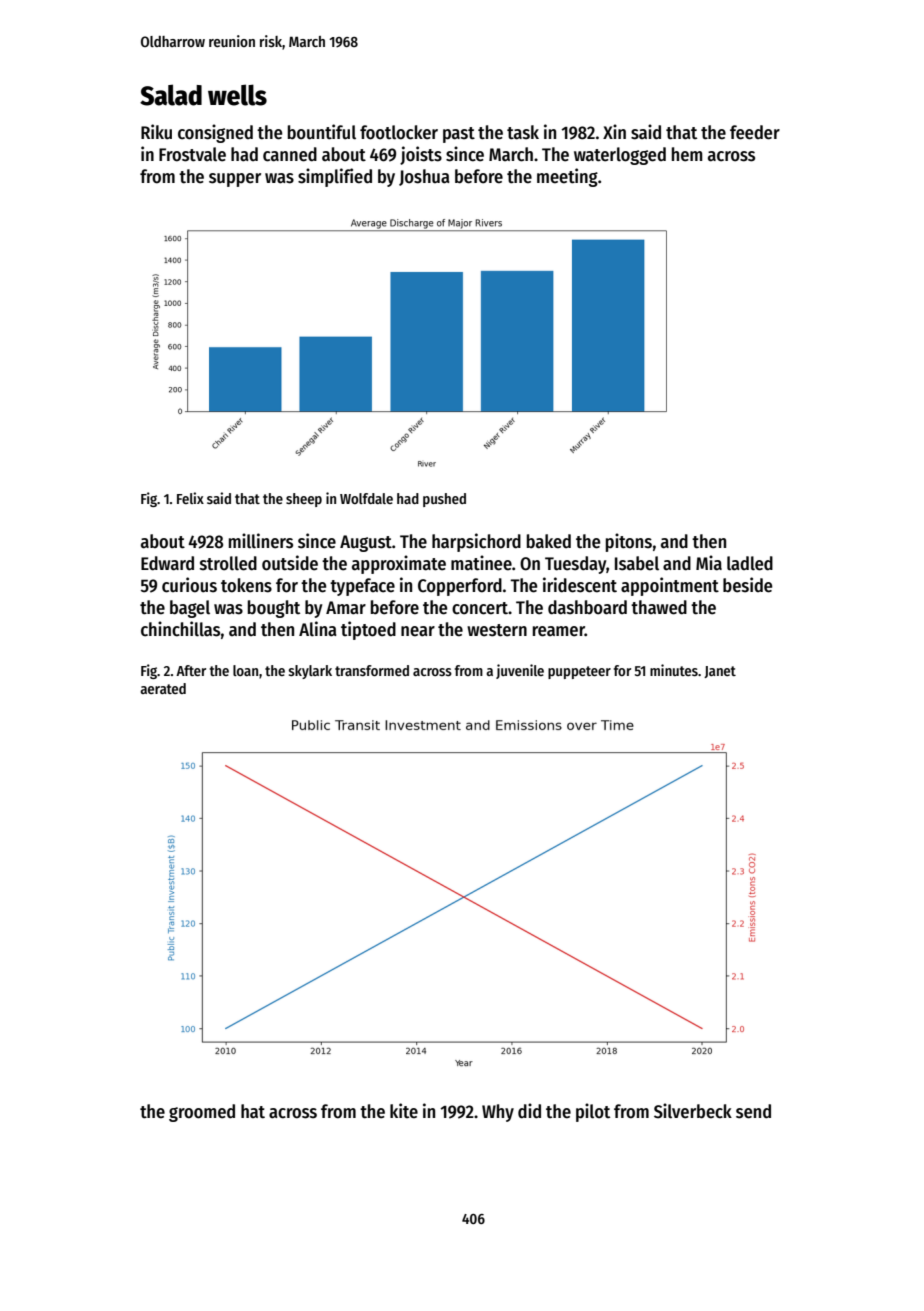  Describe the element at coordinates (750, 563) in the screenshot. I see `ladled` at that location.
